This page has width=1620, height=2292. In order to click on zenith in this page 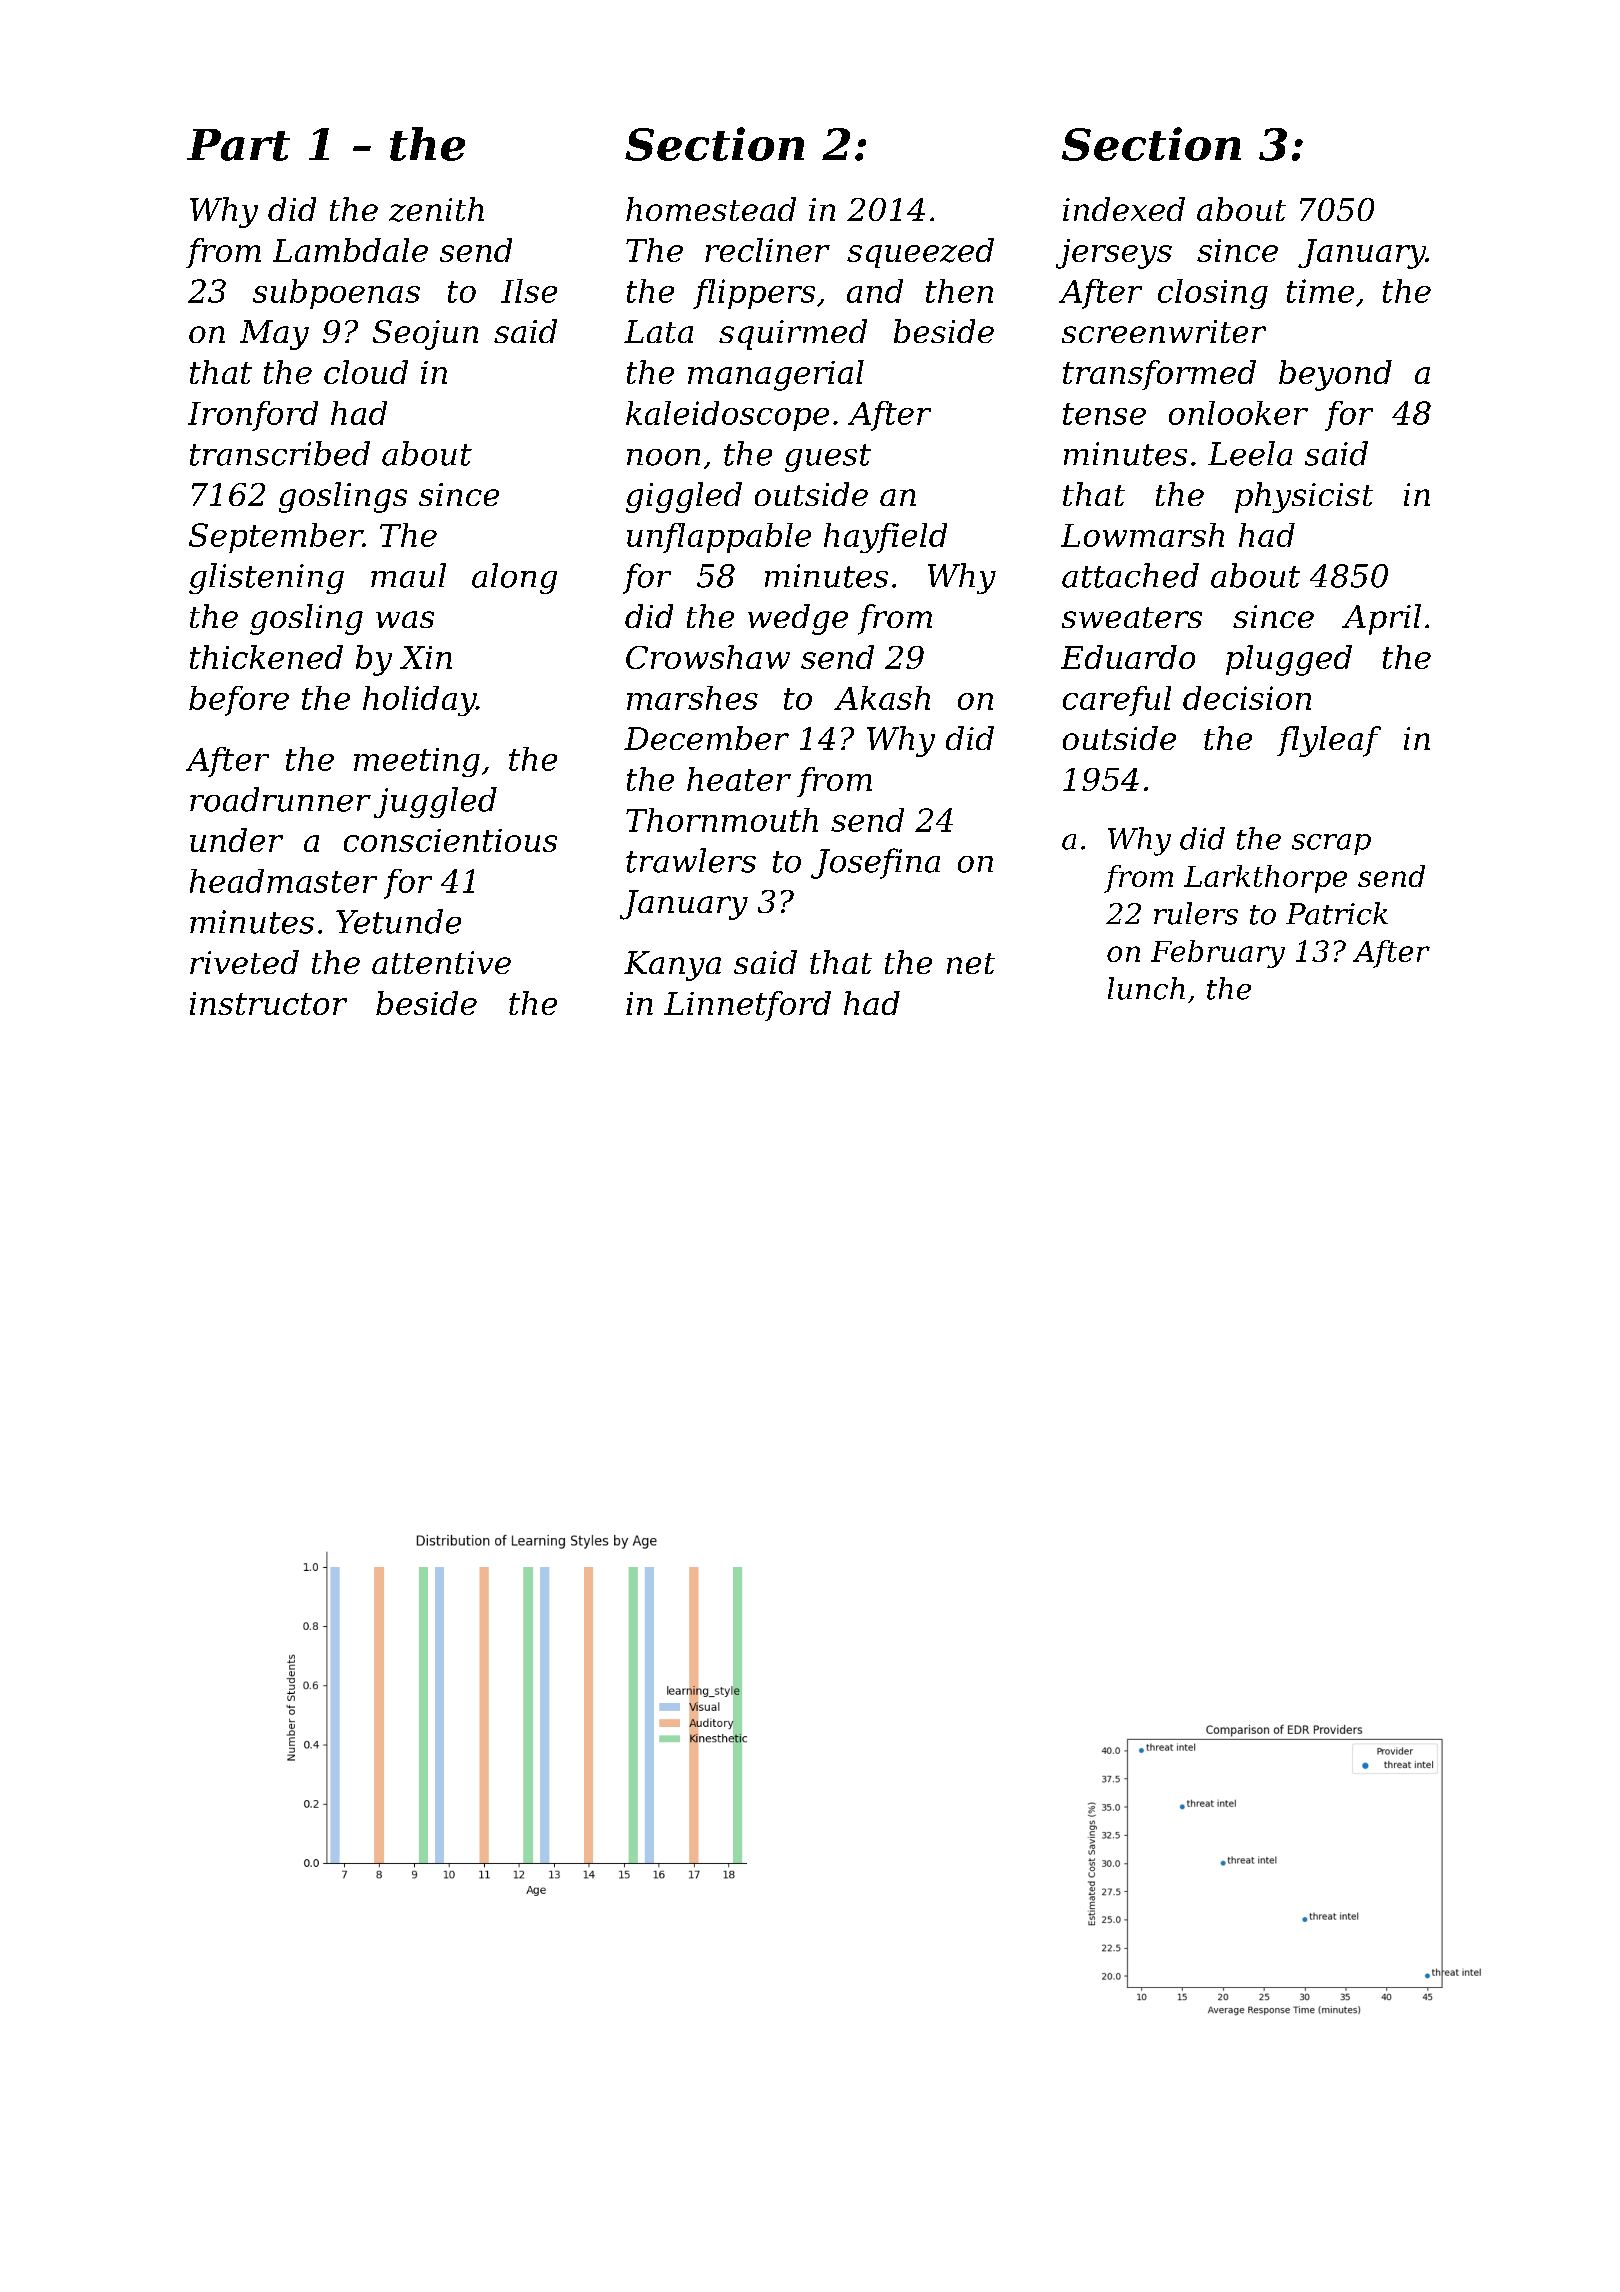, I will do `click(436, 209)`.
